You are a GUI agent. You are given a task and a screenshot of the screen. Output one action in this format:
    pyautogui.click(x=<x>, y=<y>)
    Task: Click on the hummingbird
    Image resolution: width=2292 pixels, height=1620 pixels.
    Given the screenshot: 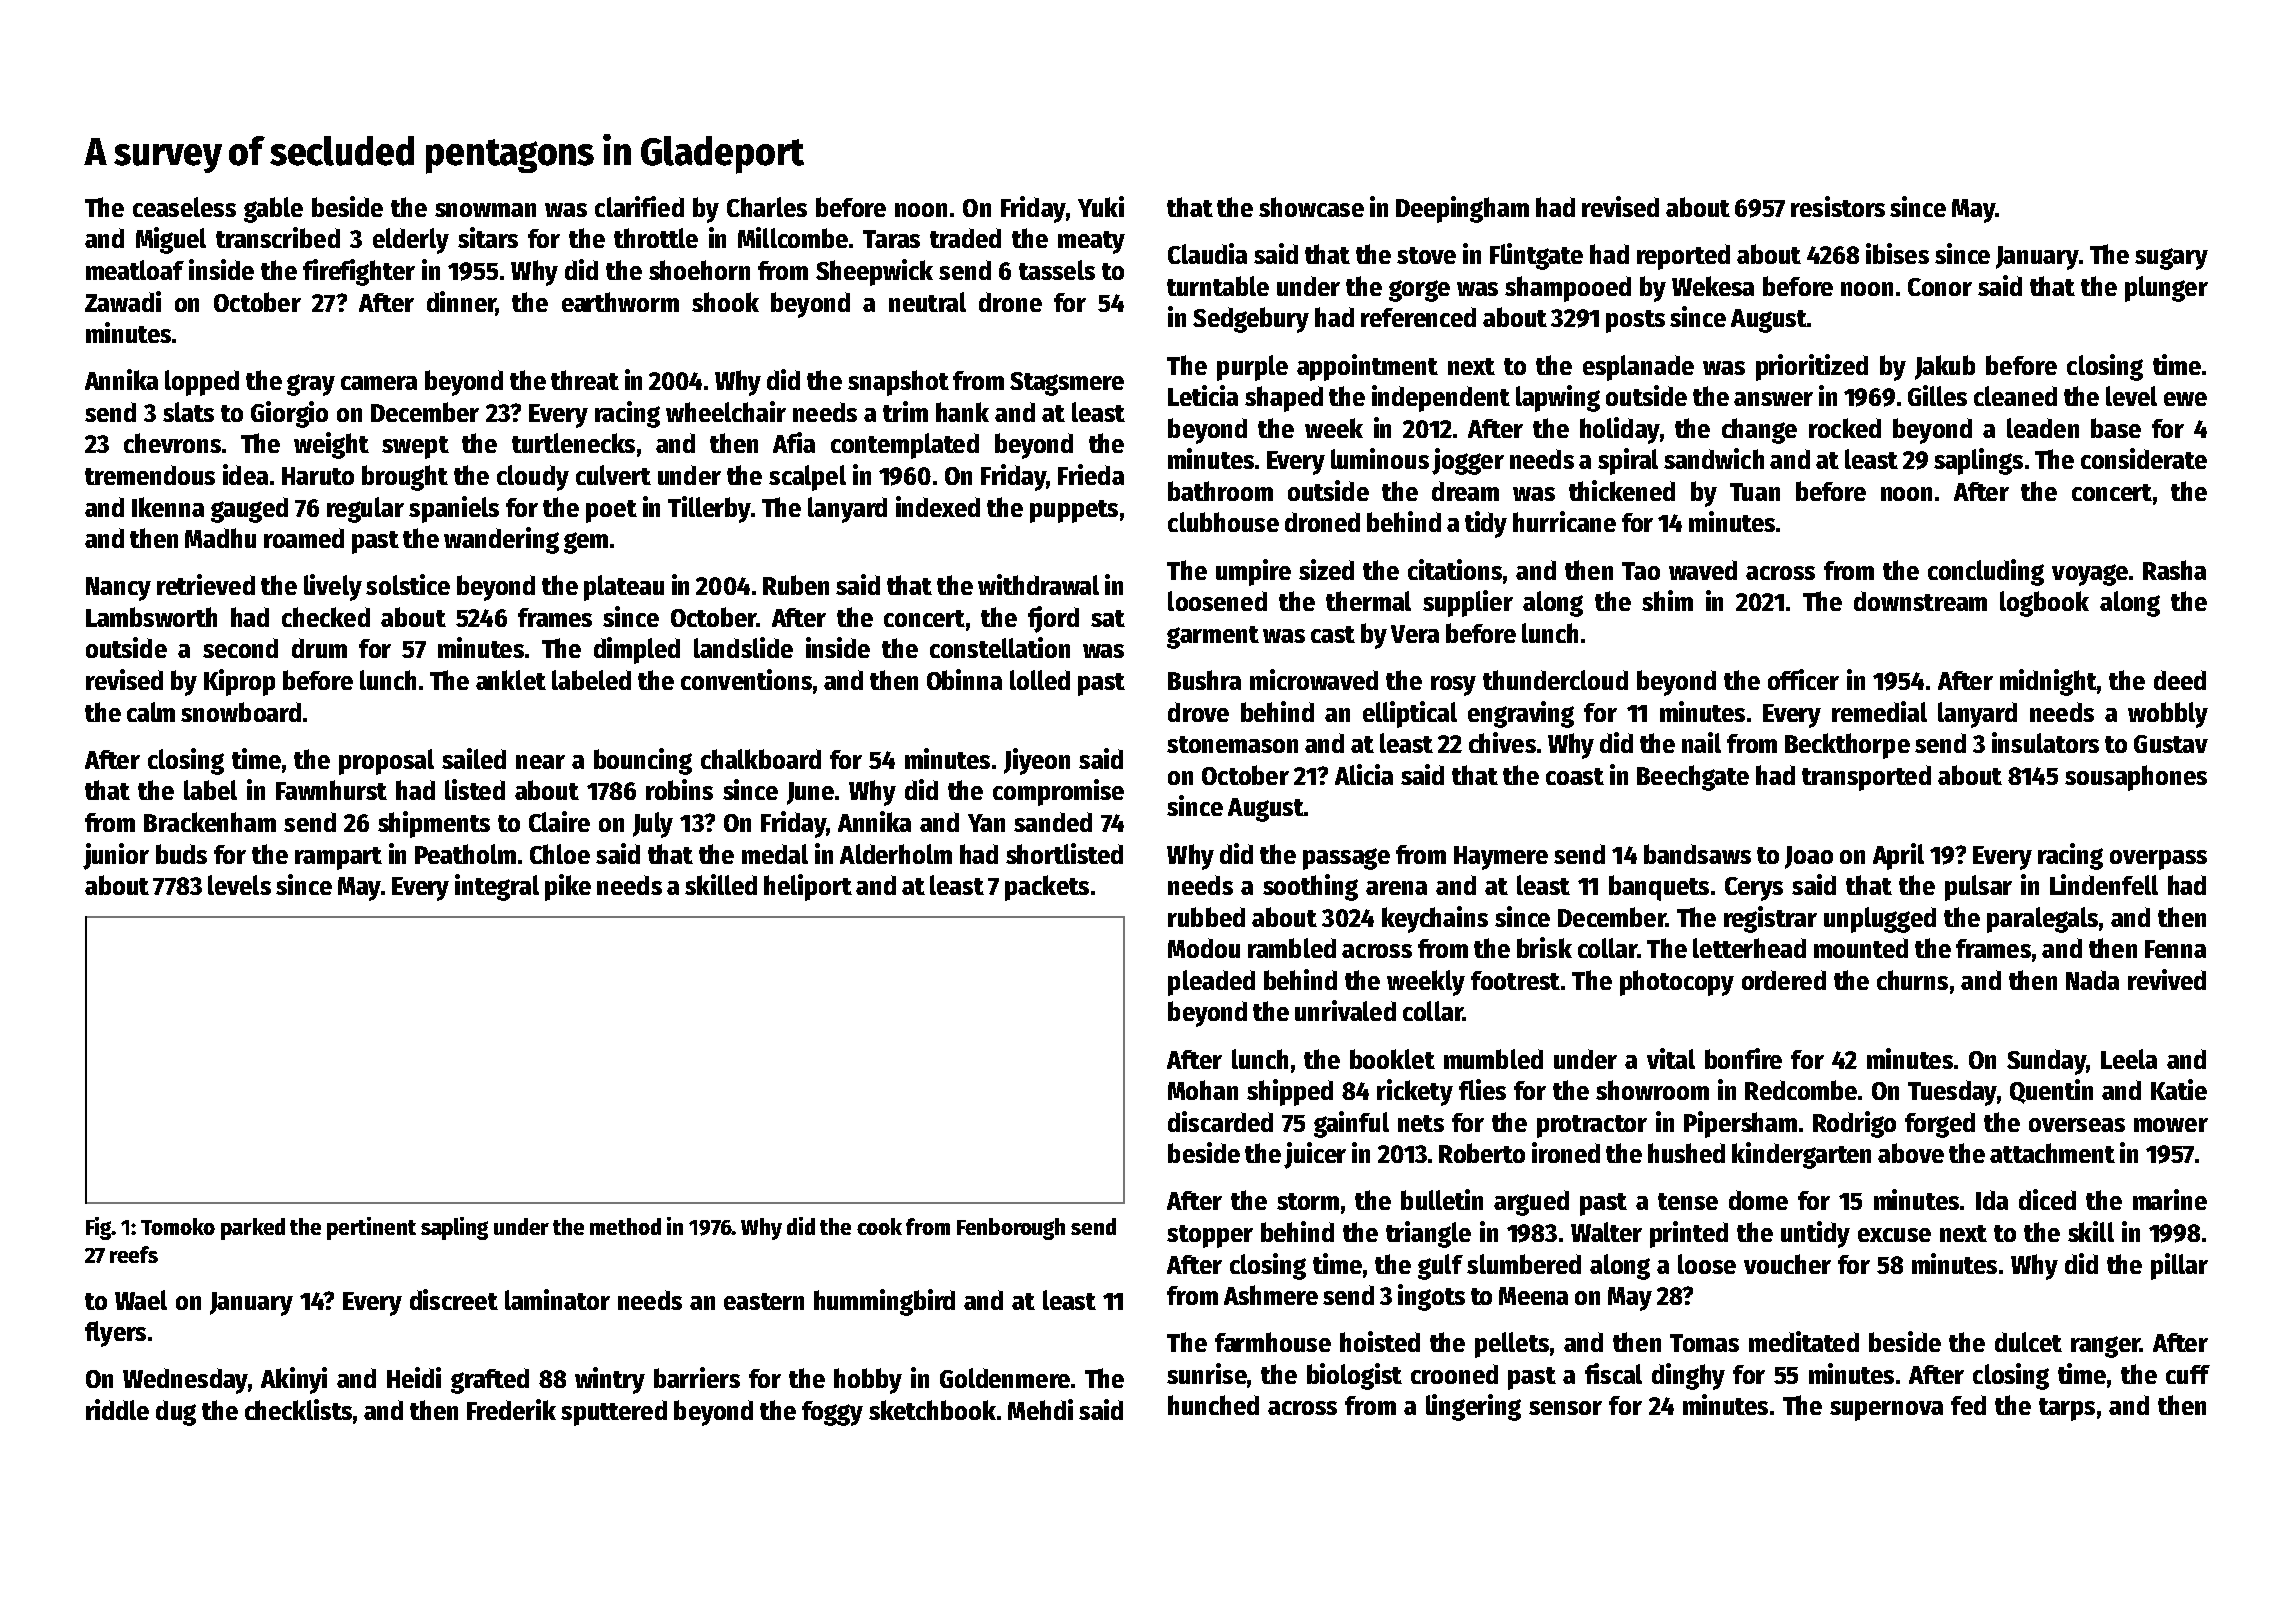 What is the action you would take?
    pyautogui.click(x=884, y=1302)
